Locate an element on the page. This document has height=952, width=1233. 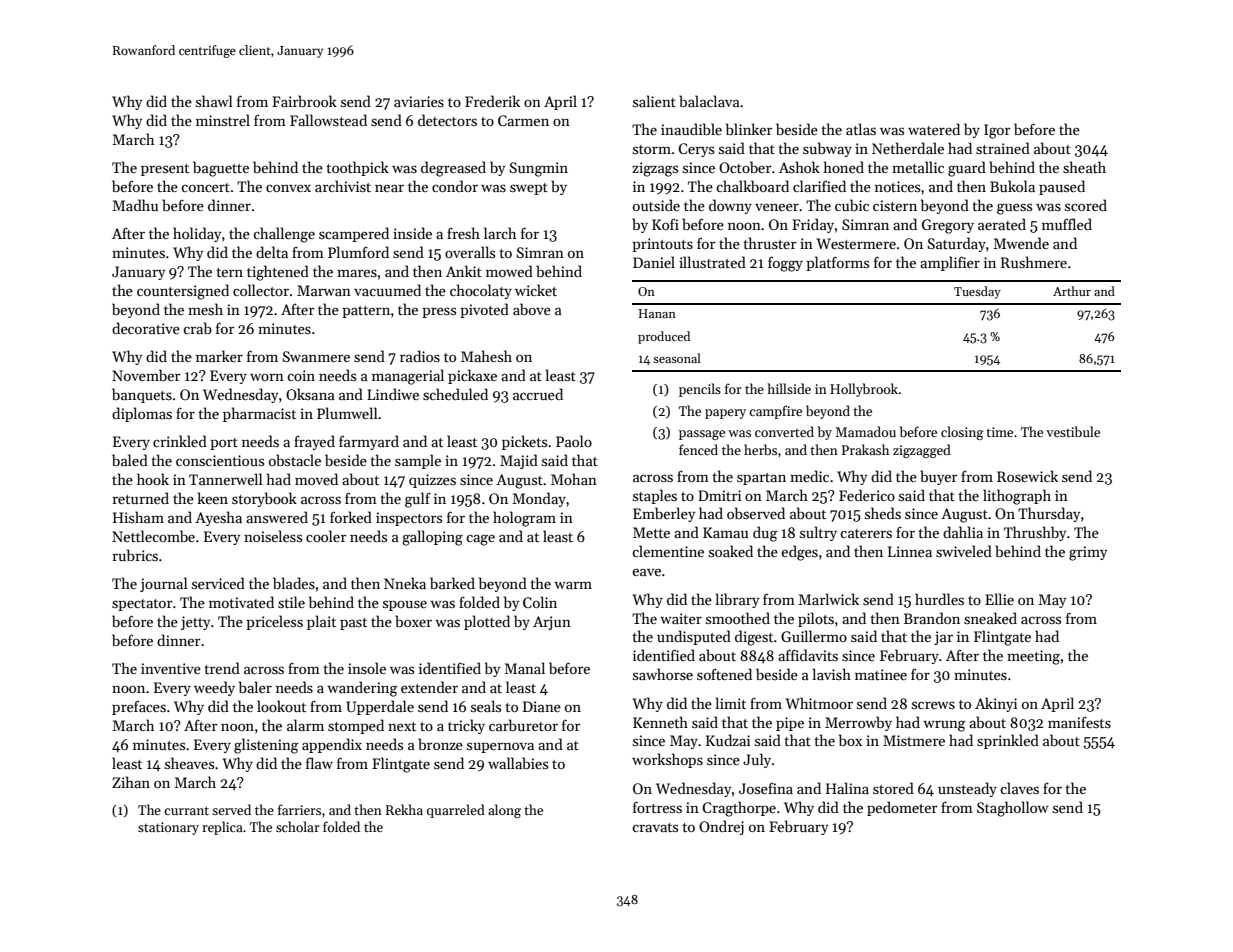
Tuesday is located at coordinates (977, 292).
